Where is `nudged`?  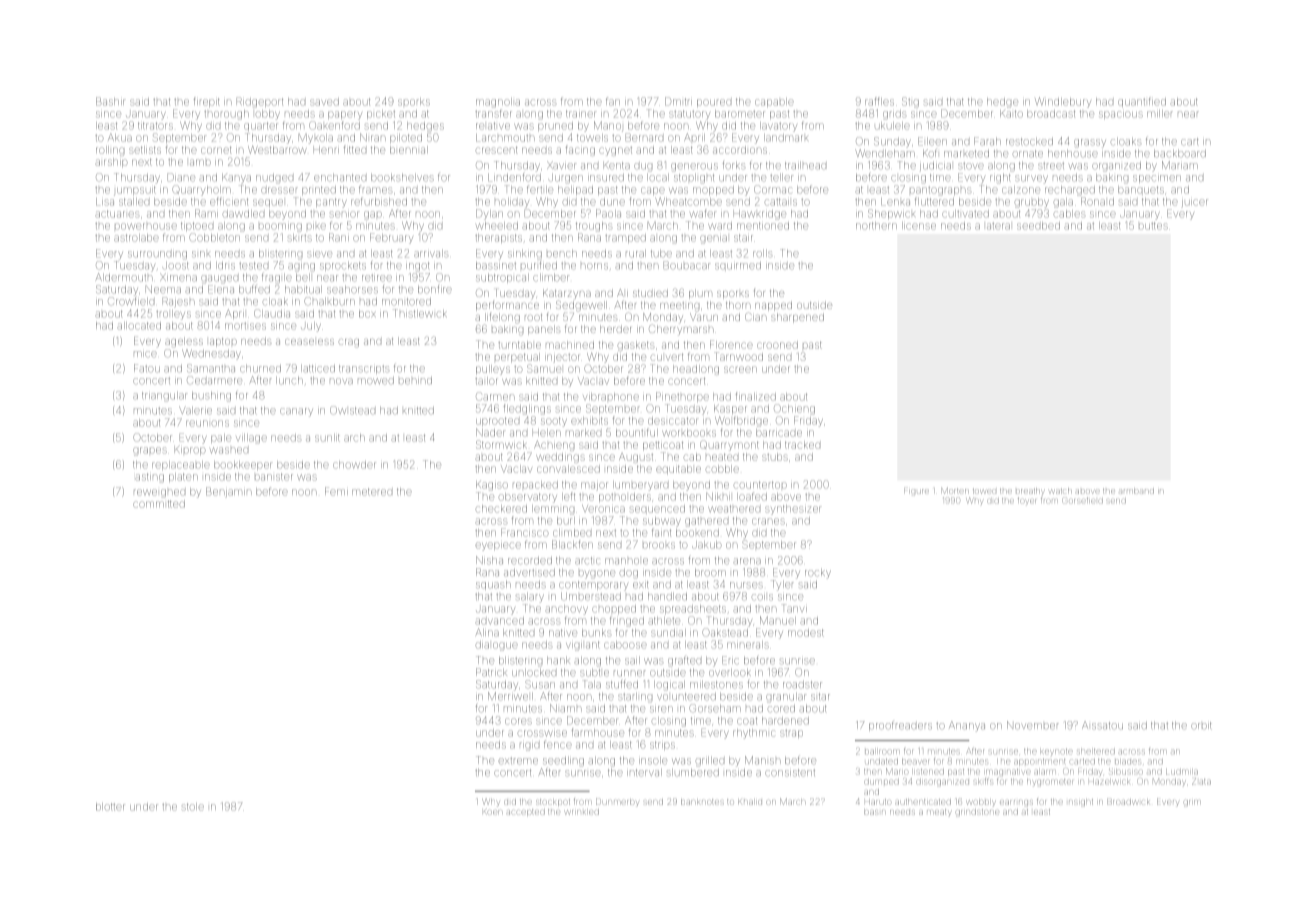 nudged is located at coordinates (274, 179).
